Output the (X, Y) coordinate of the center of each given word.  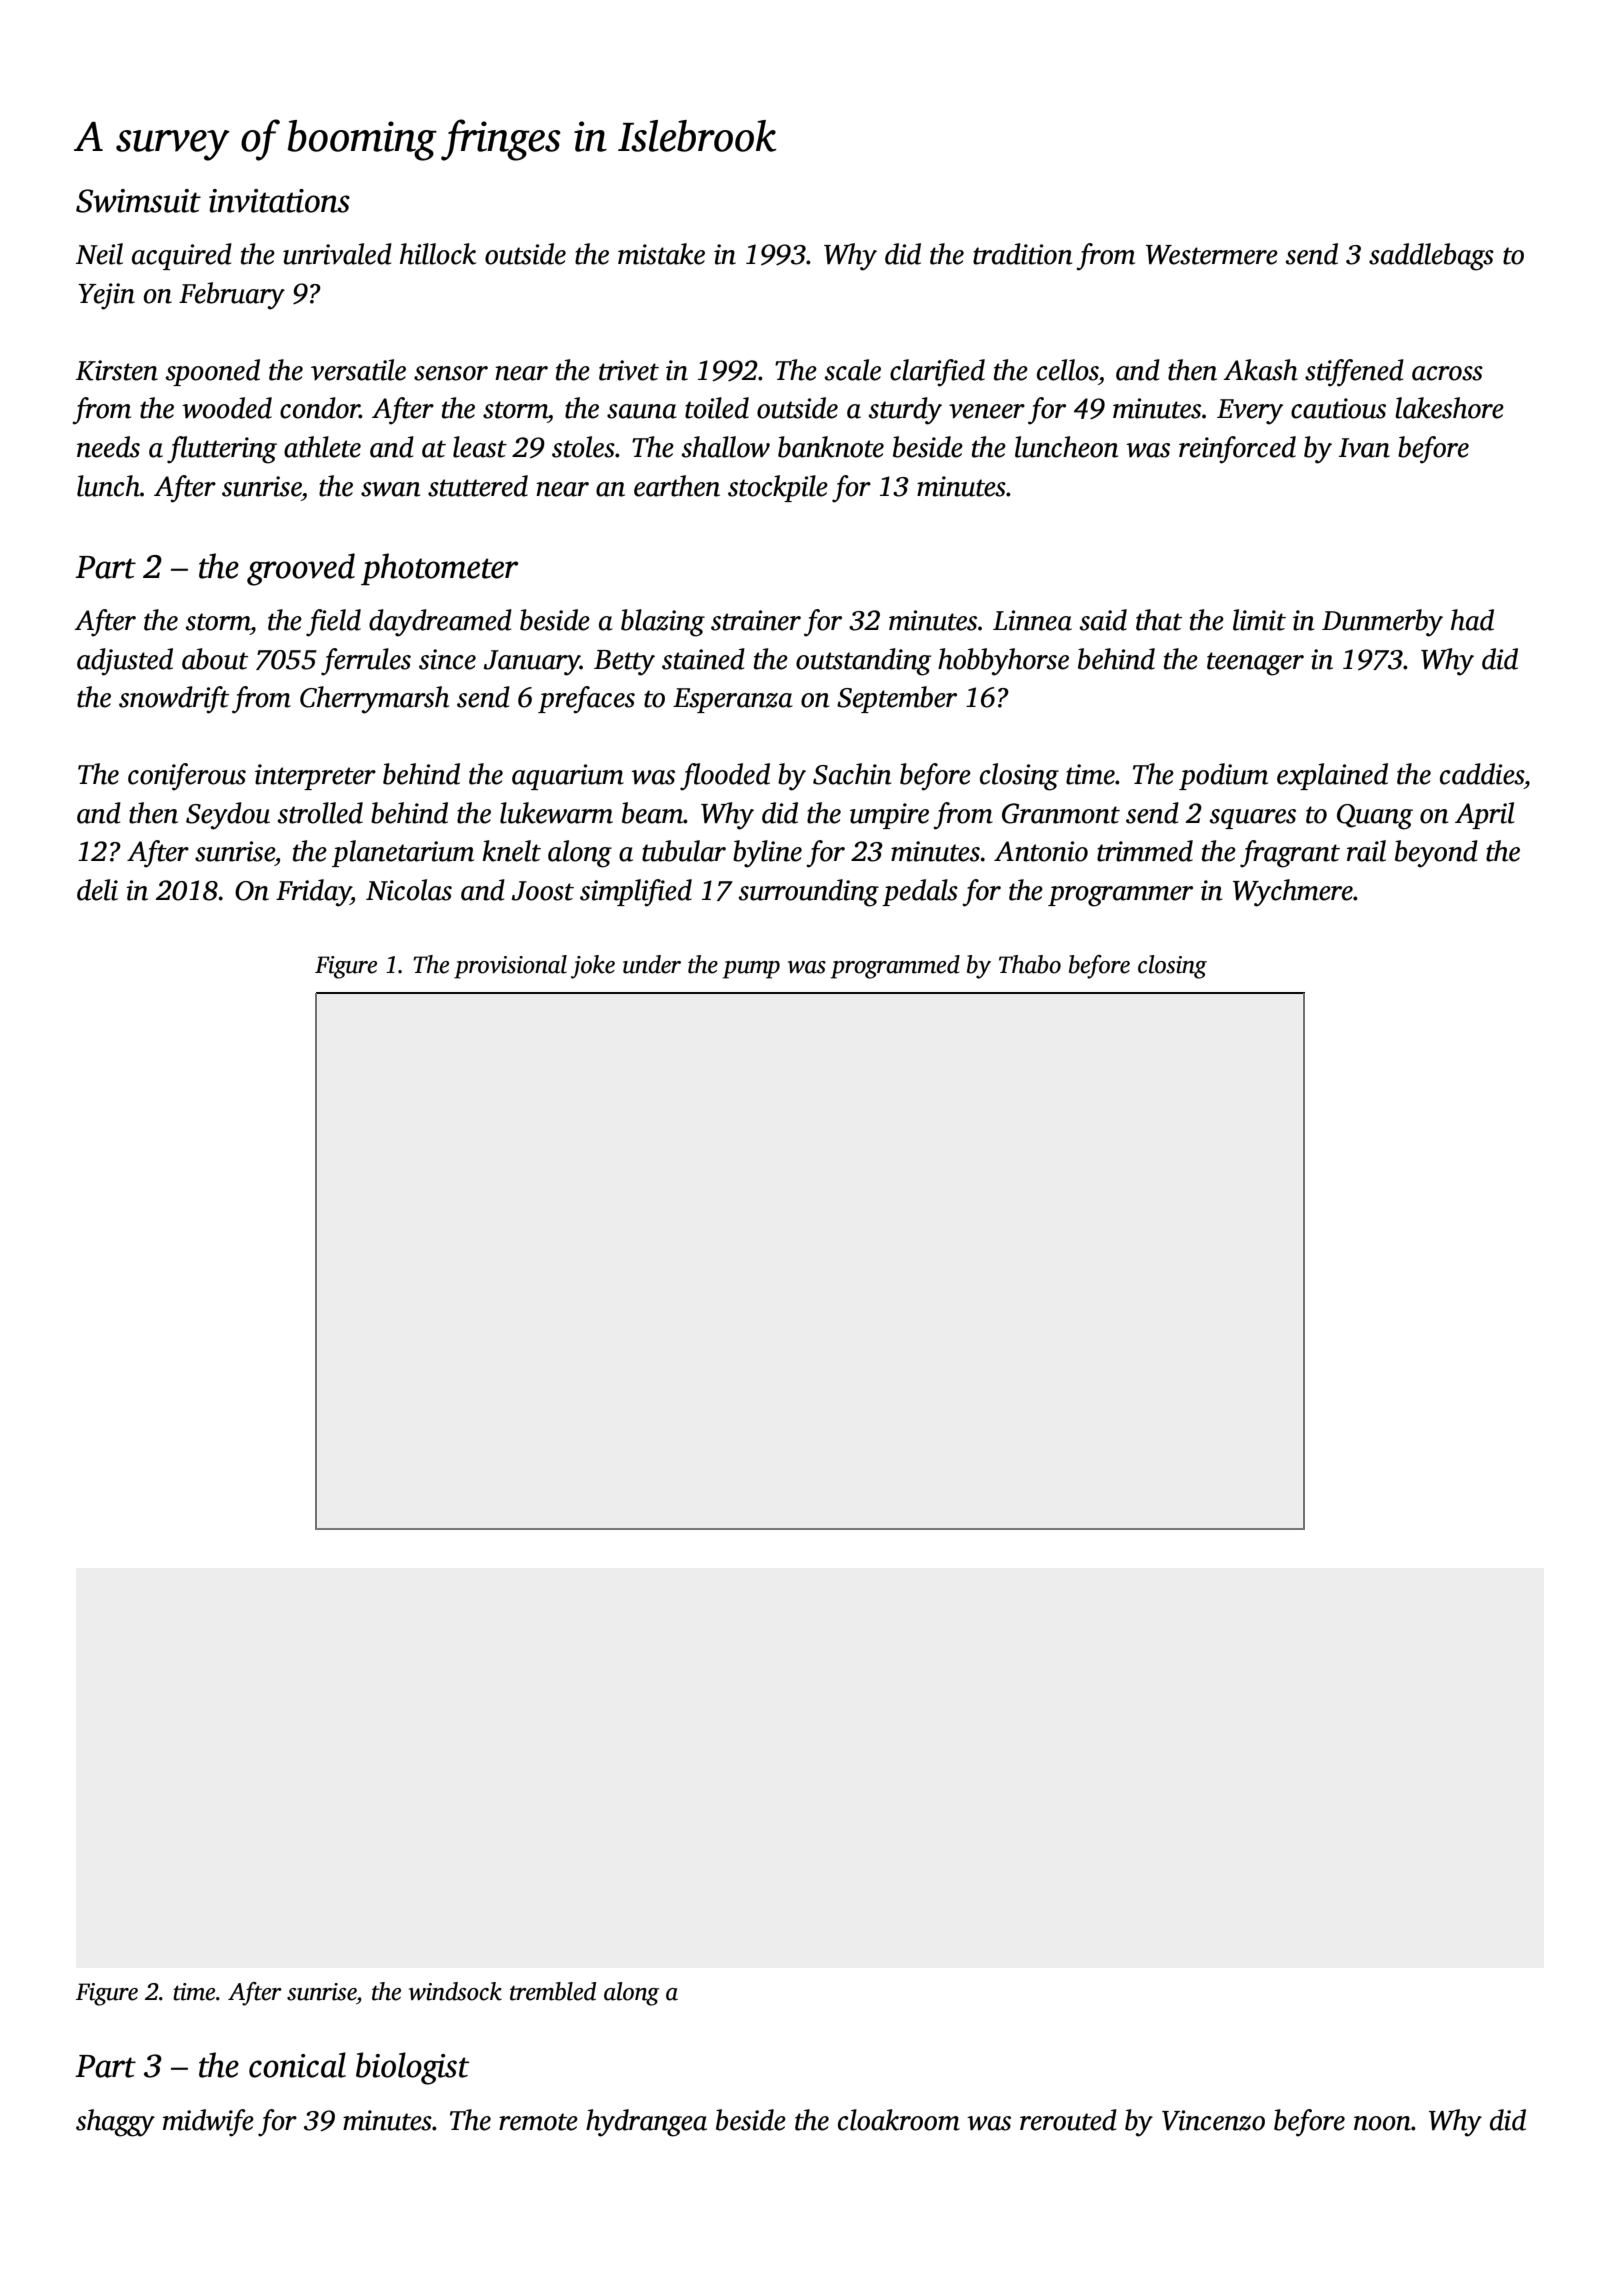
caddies (1482, 774)
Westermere (1212, 255)
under (652, 964)
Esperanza (733, 700)
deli (97, 890)
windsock (455, 1991)
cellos (1067, 370)
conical (297, 2065)
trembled (553, 1991)
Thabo (1030, 964)
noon (1382, 2123)
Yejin (106, 296)
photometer (439, 569)
